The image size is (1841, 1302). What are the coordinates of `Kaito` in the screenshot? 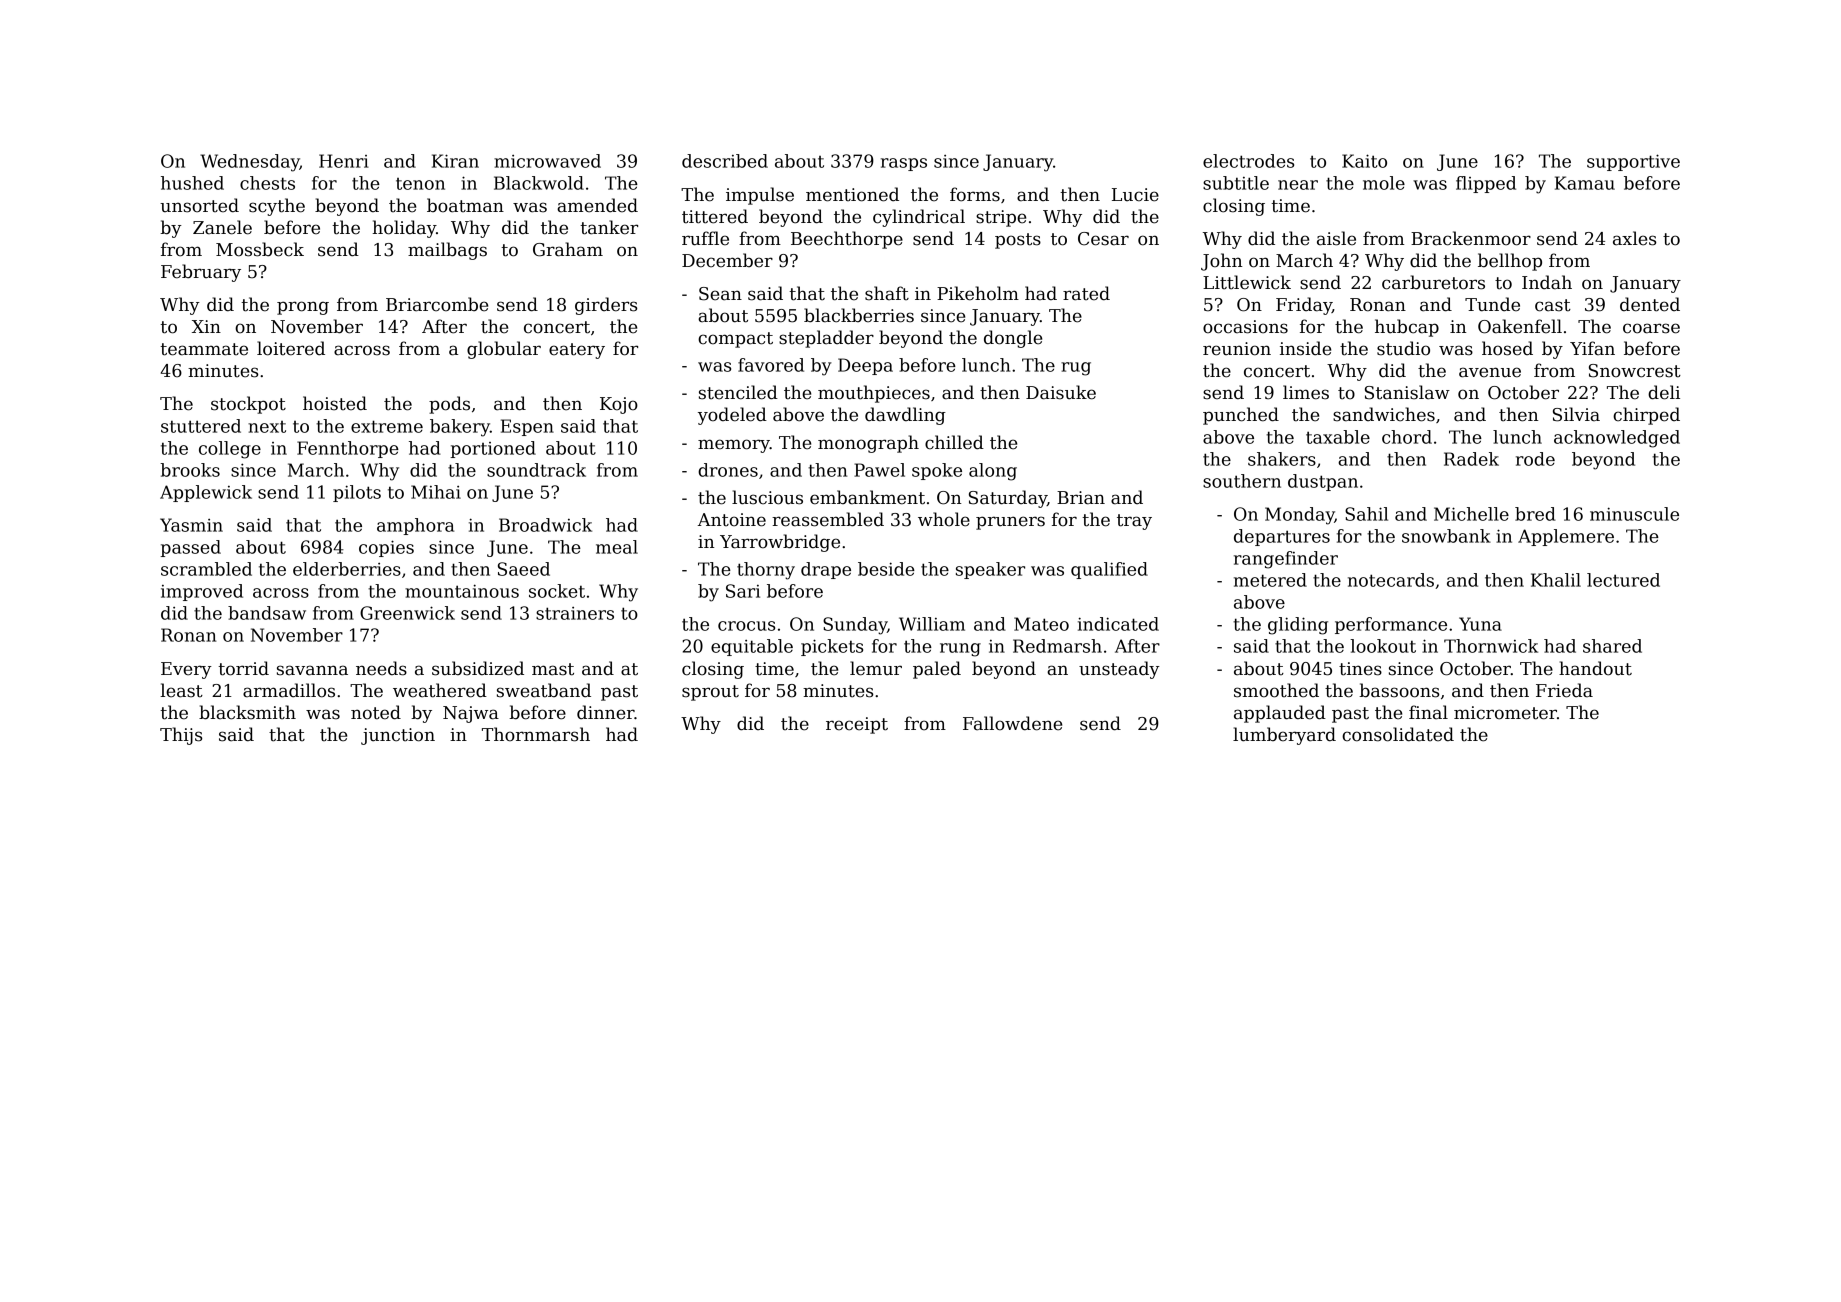 It's located at (1364, 161).
